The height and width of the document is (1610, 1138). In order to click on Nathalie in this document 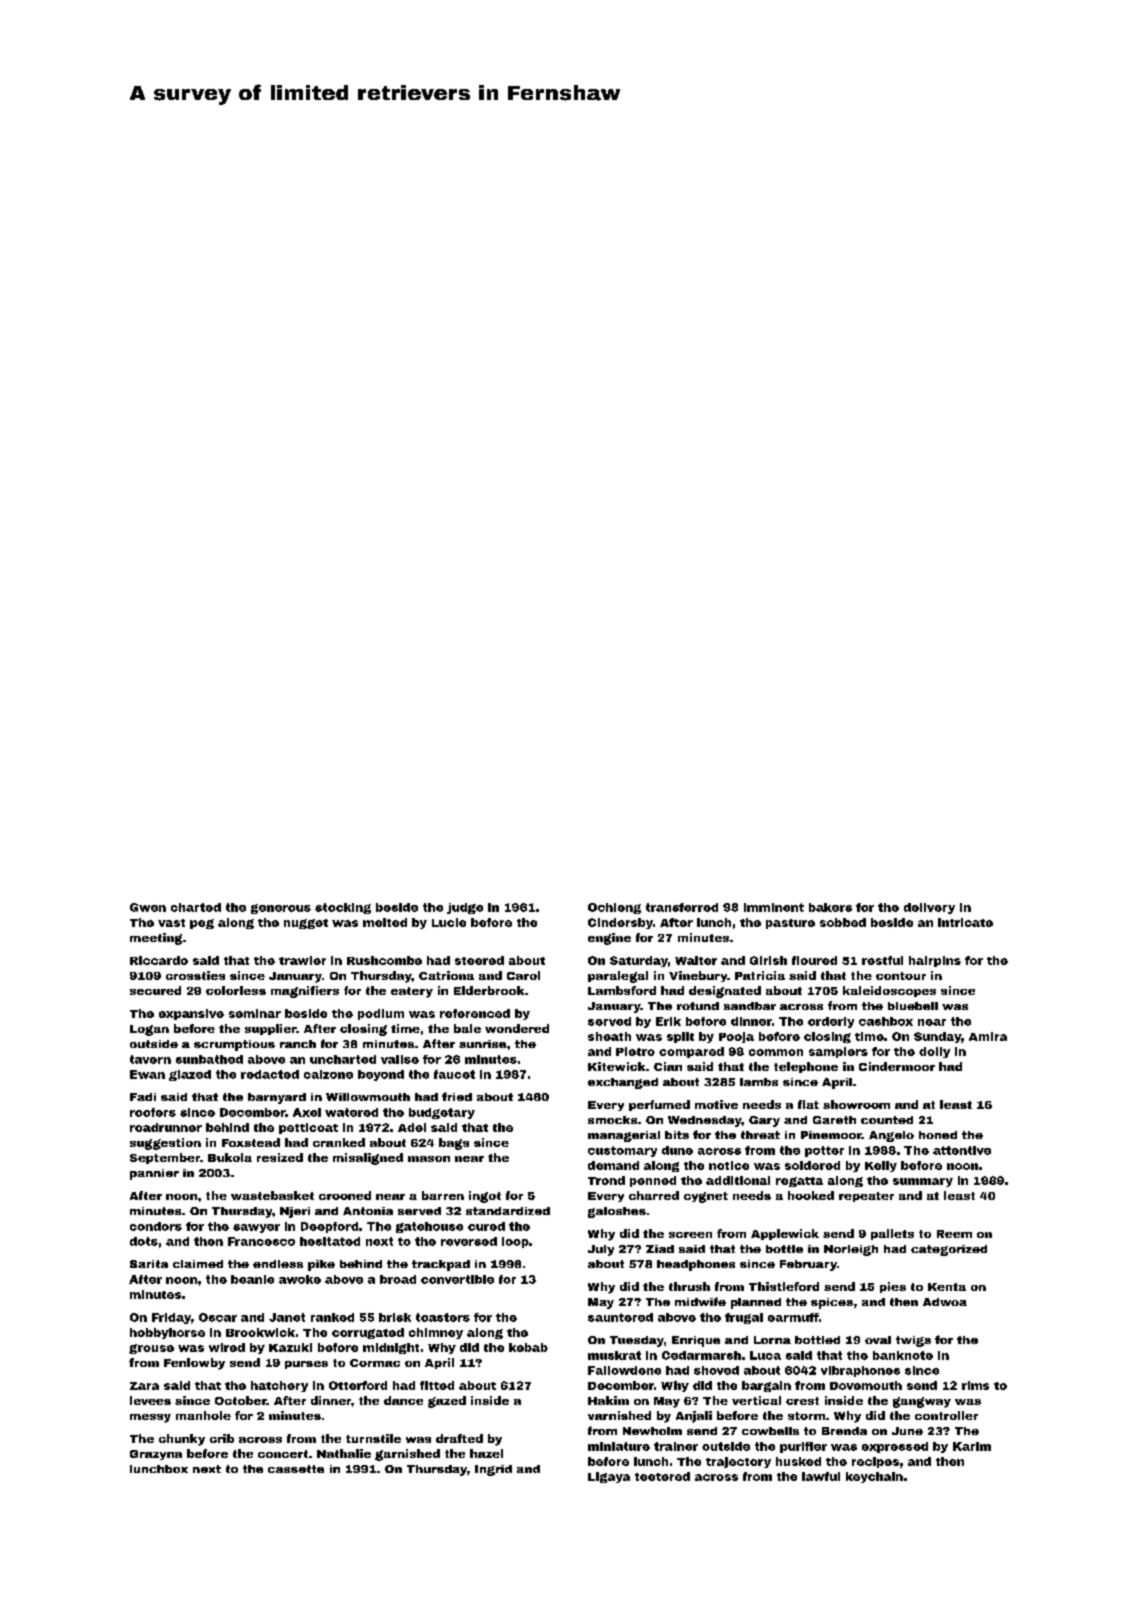, I will do `click(344, 1453)`.
